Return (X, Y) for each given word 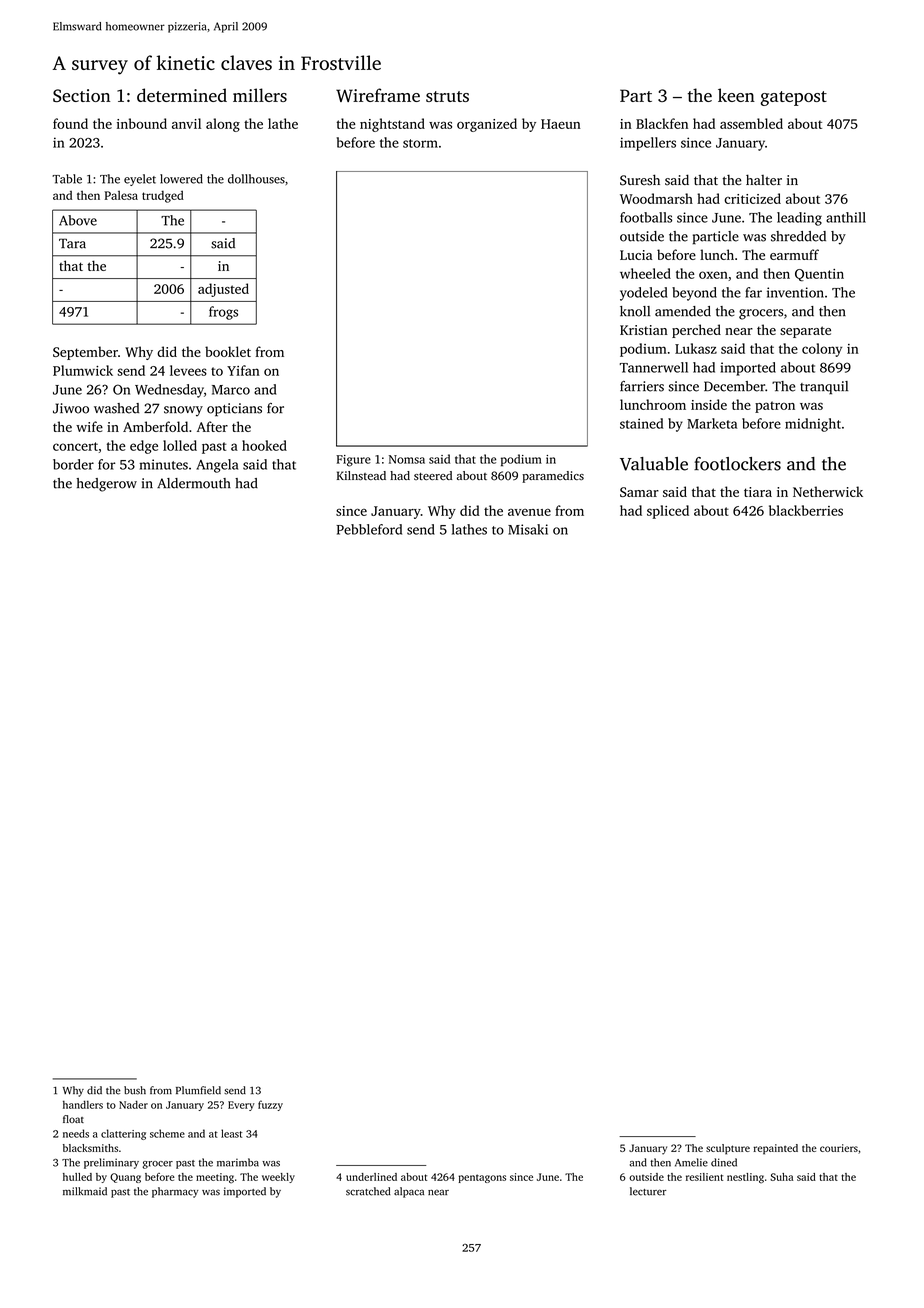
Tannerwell (654, 367)
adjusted (223, 290)
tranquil (824, 388)
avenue (529, 512)
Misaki (528, 529)
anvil (186, 123)
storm (420, 143)
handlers (83, 1104)
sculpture (728, 1149)
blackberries (806, 510)
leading (799, 219)
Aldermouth (194, 483)
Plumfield (198, 1090)
